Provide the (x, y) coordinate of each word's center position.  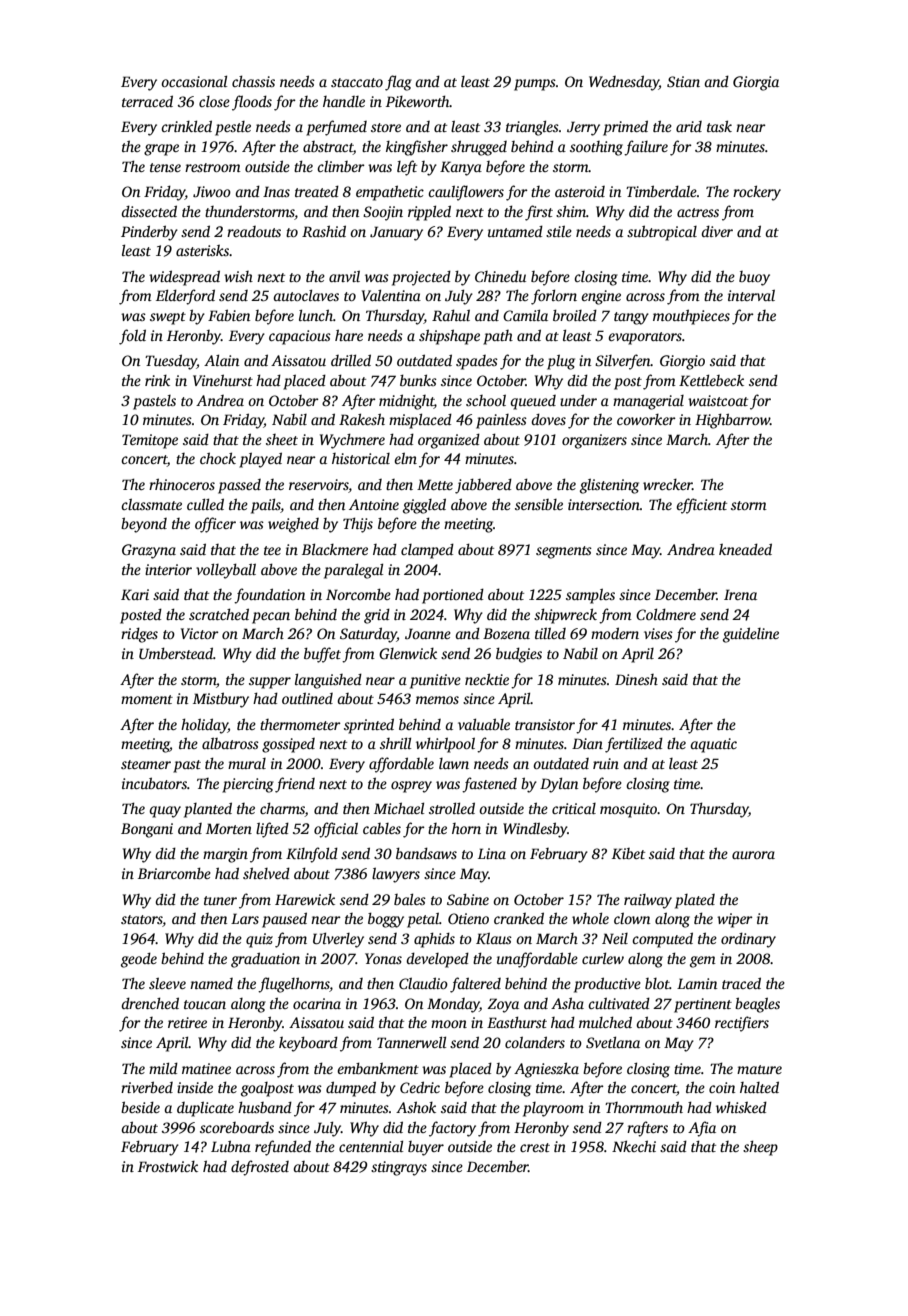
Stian (683, 81)
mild (163, 1068)
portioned (453, 596)
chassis (253, 81)
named (211, 983)
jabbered (483, 486)
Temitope (150, 441)
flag (398, 83)
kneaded (745, 549)
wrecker (667, 484)
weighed (293, 525)
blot (657, 983)
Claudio (423, 983)
